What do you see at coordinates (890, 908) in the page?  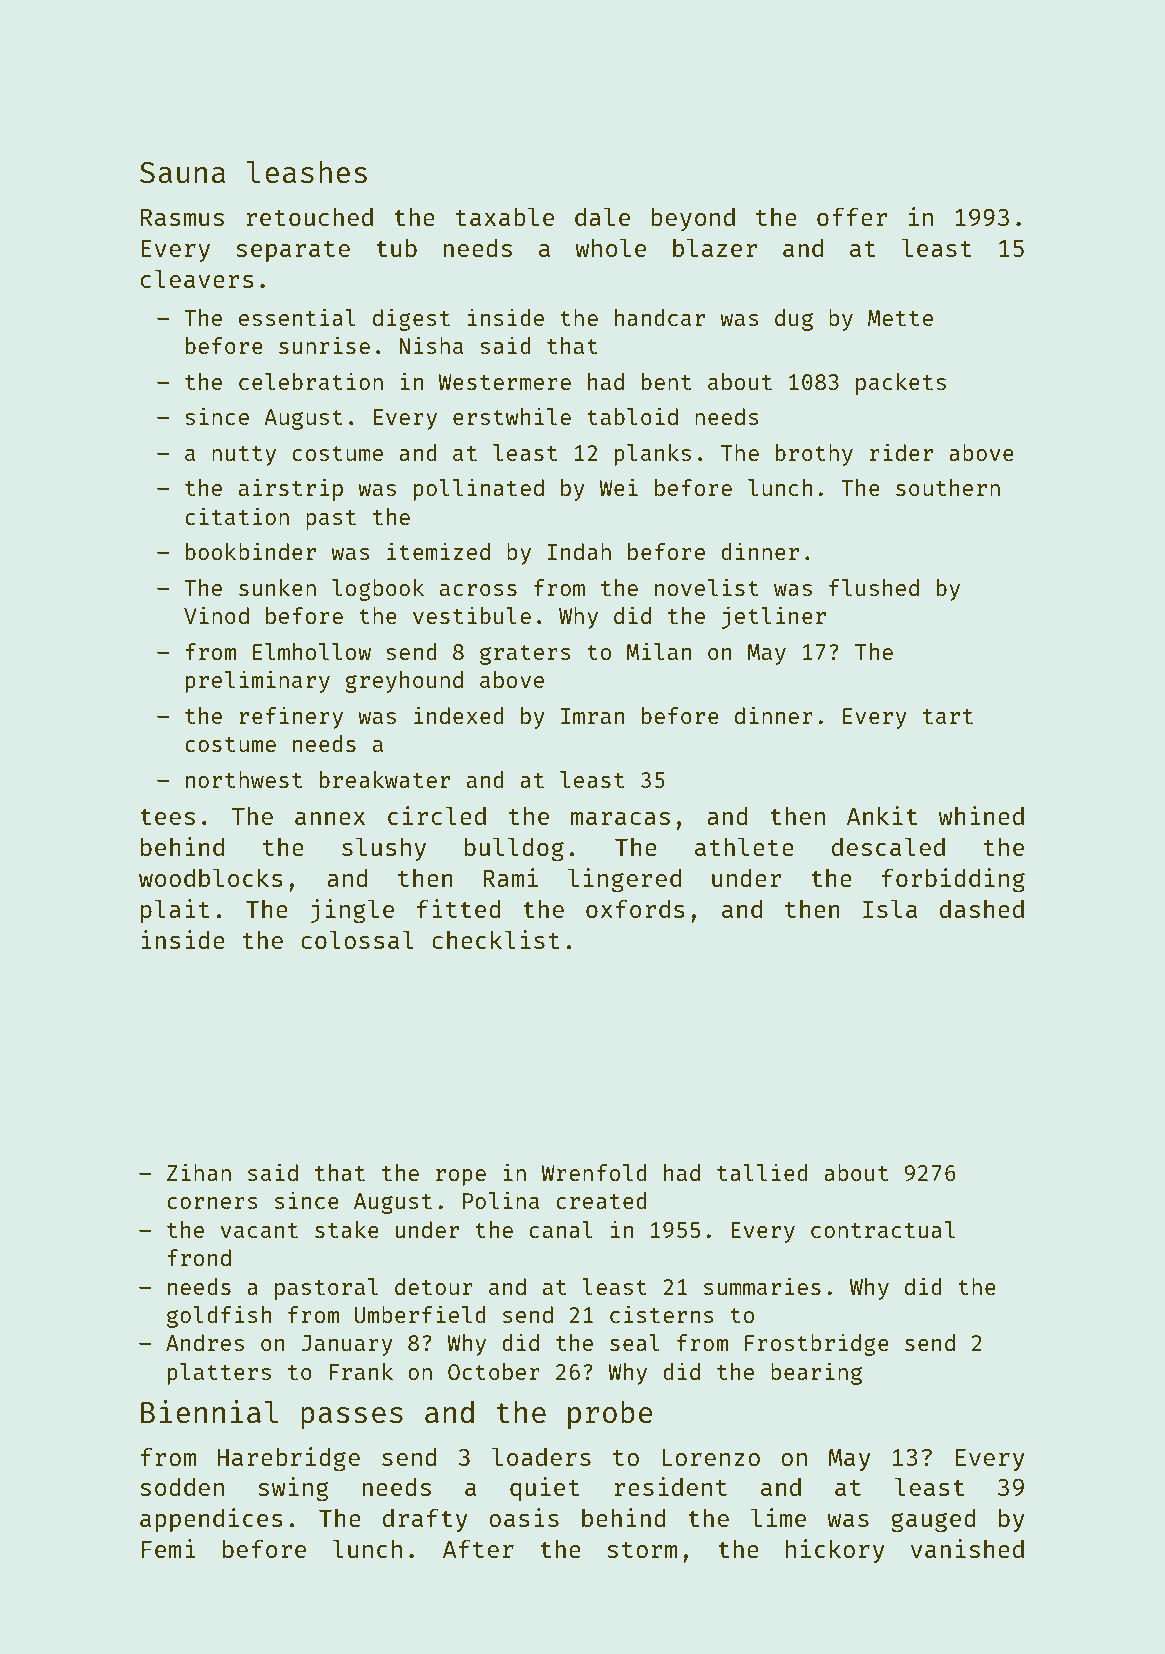 I see `Isla` at bounding box center [890, 908].
